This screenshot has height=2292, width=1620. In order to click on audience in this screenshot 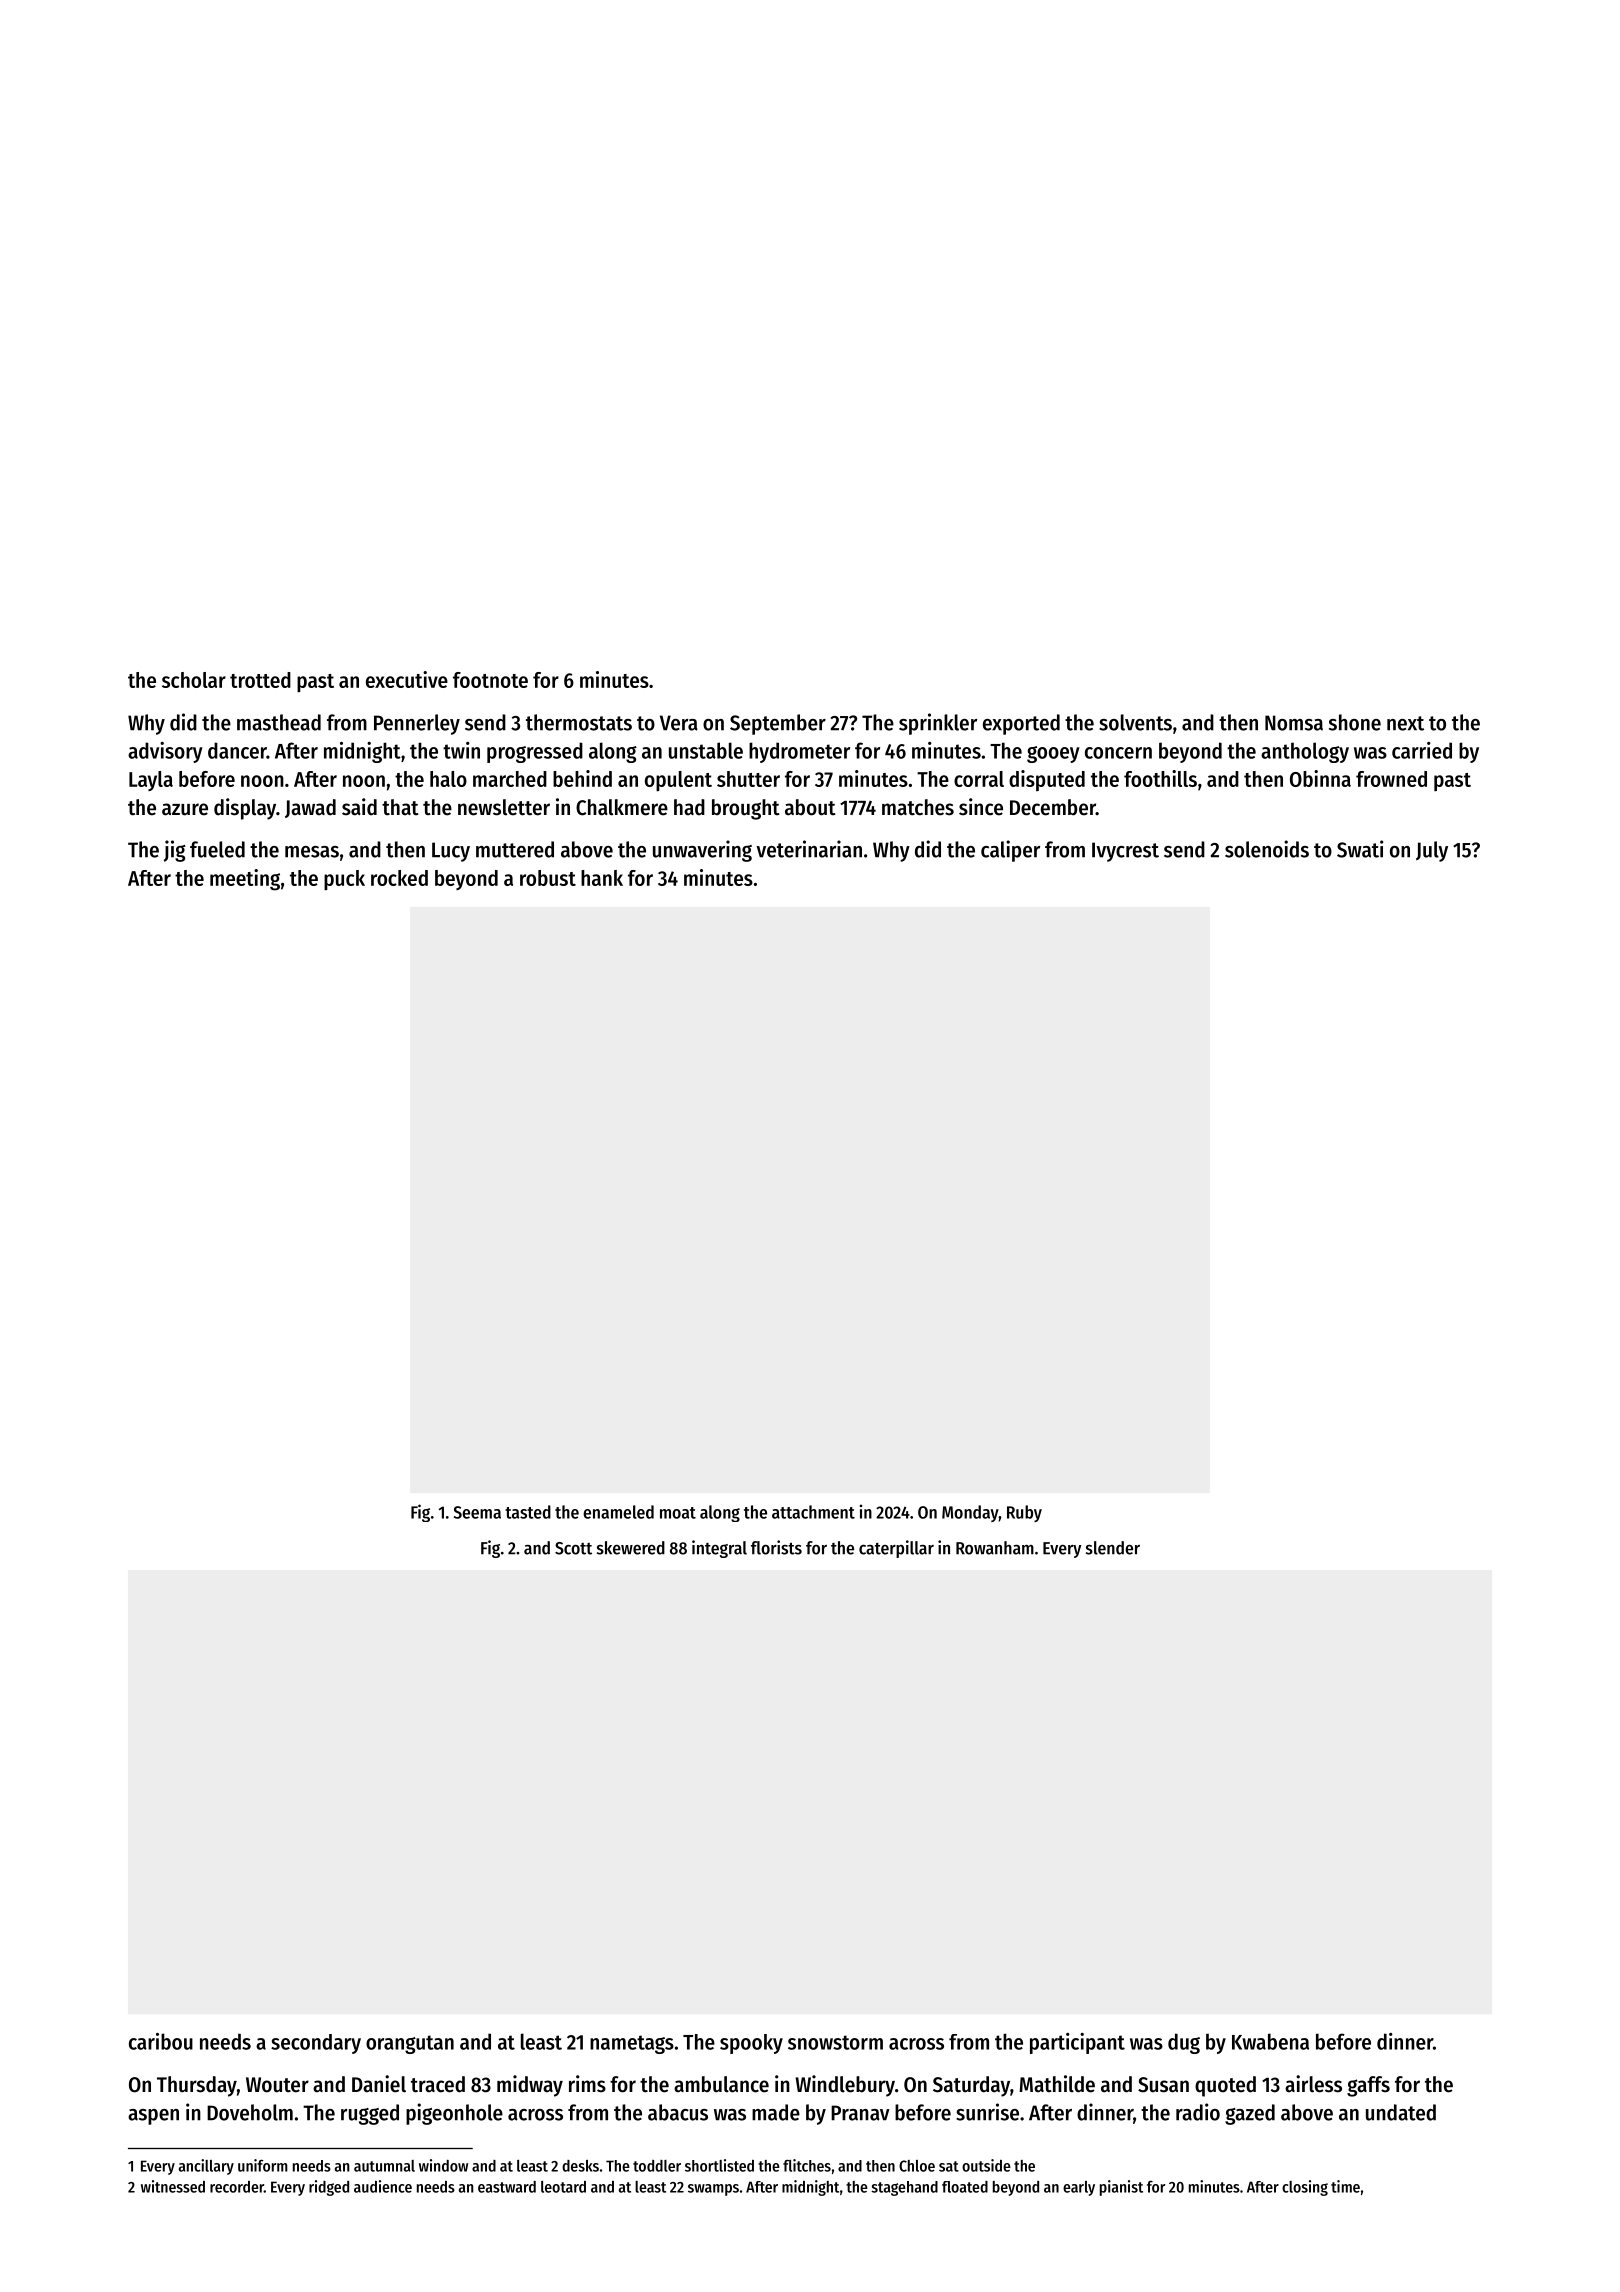, I will do `click(383, 2186)`.
